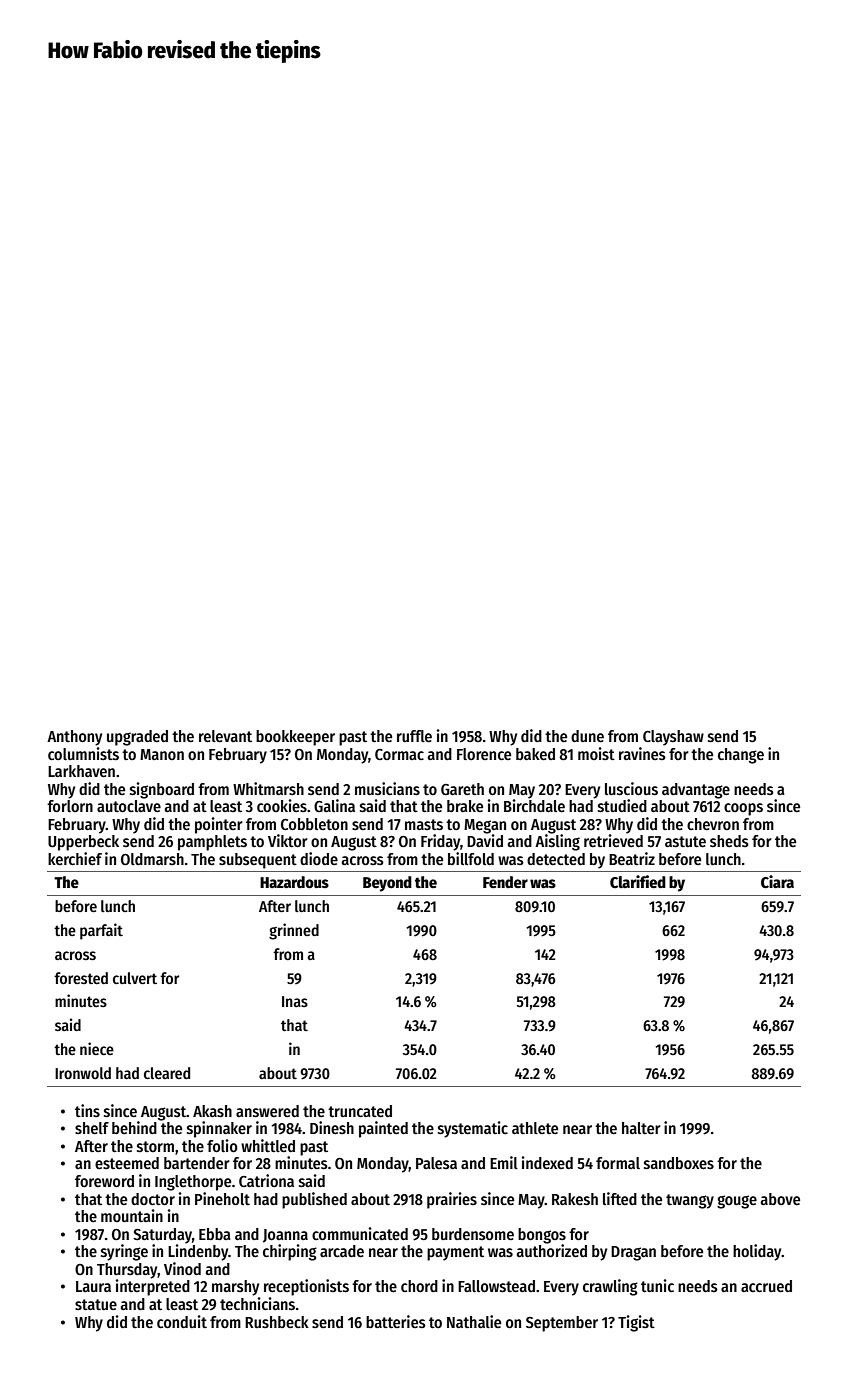  What do you see at coordinates (124, 1252) in the screenshot?
I see `syringe` at bounding box center [124, 1252].
